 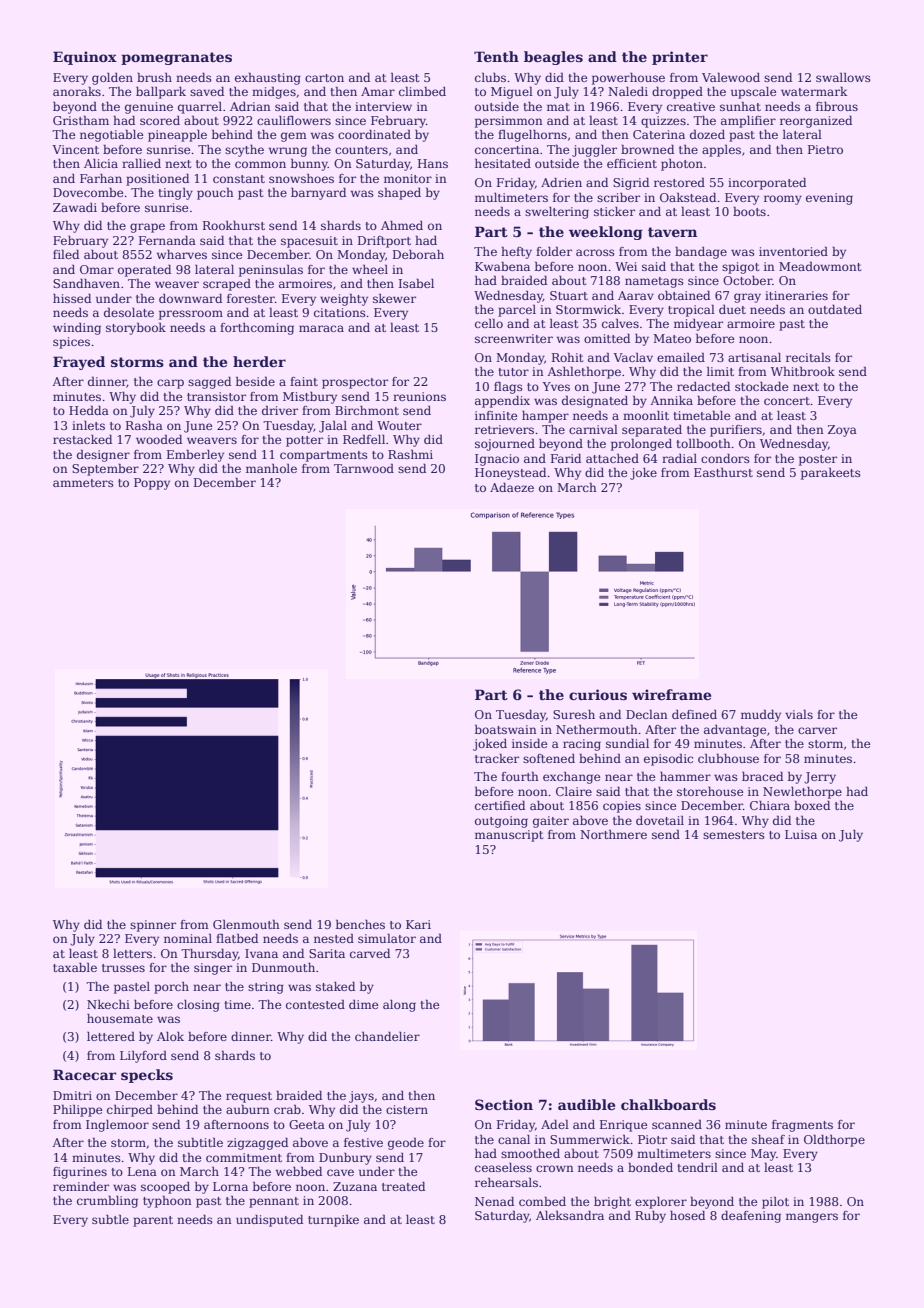 What do you see at coordinates (111, 135) in the image?
I see `negotiable` at bounding box center [111, 135].
